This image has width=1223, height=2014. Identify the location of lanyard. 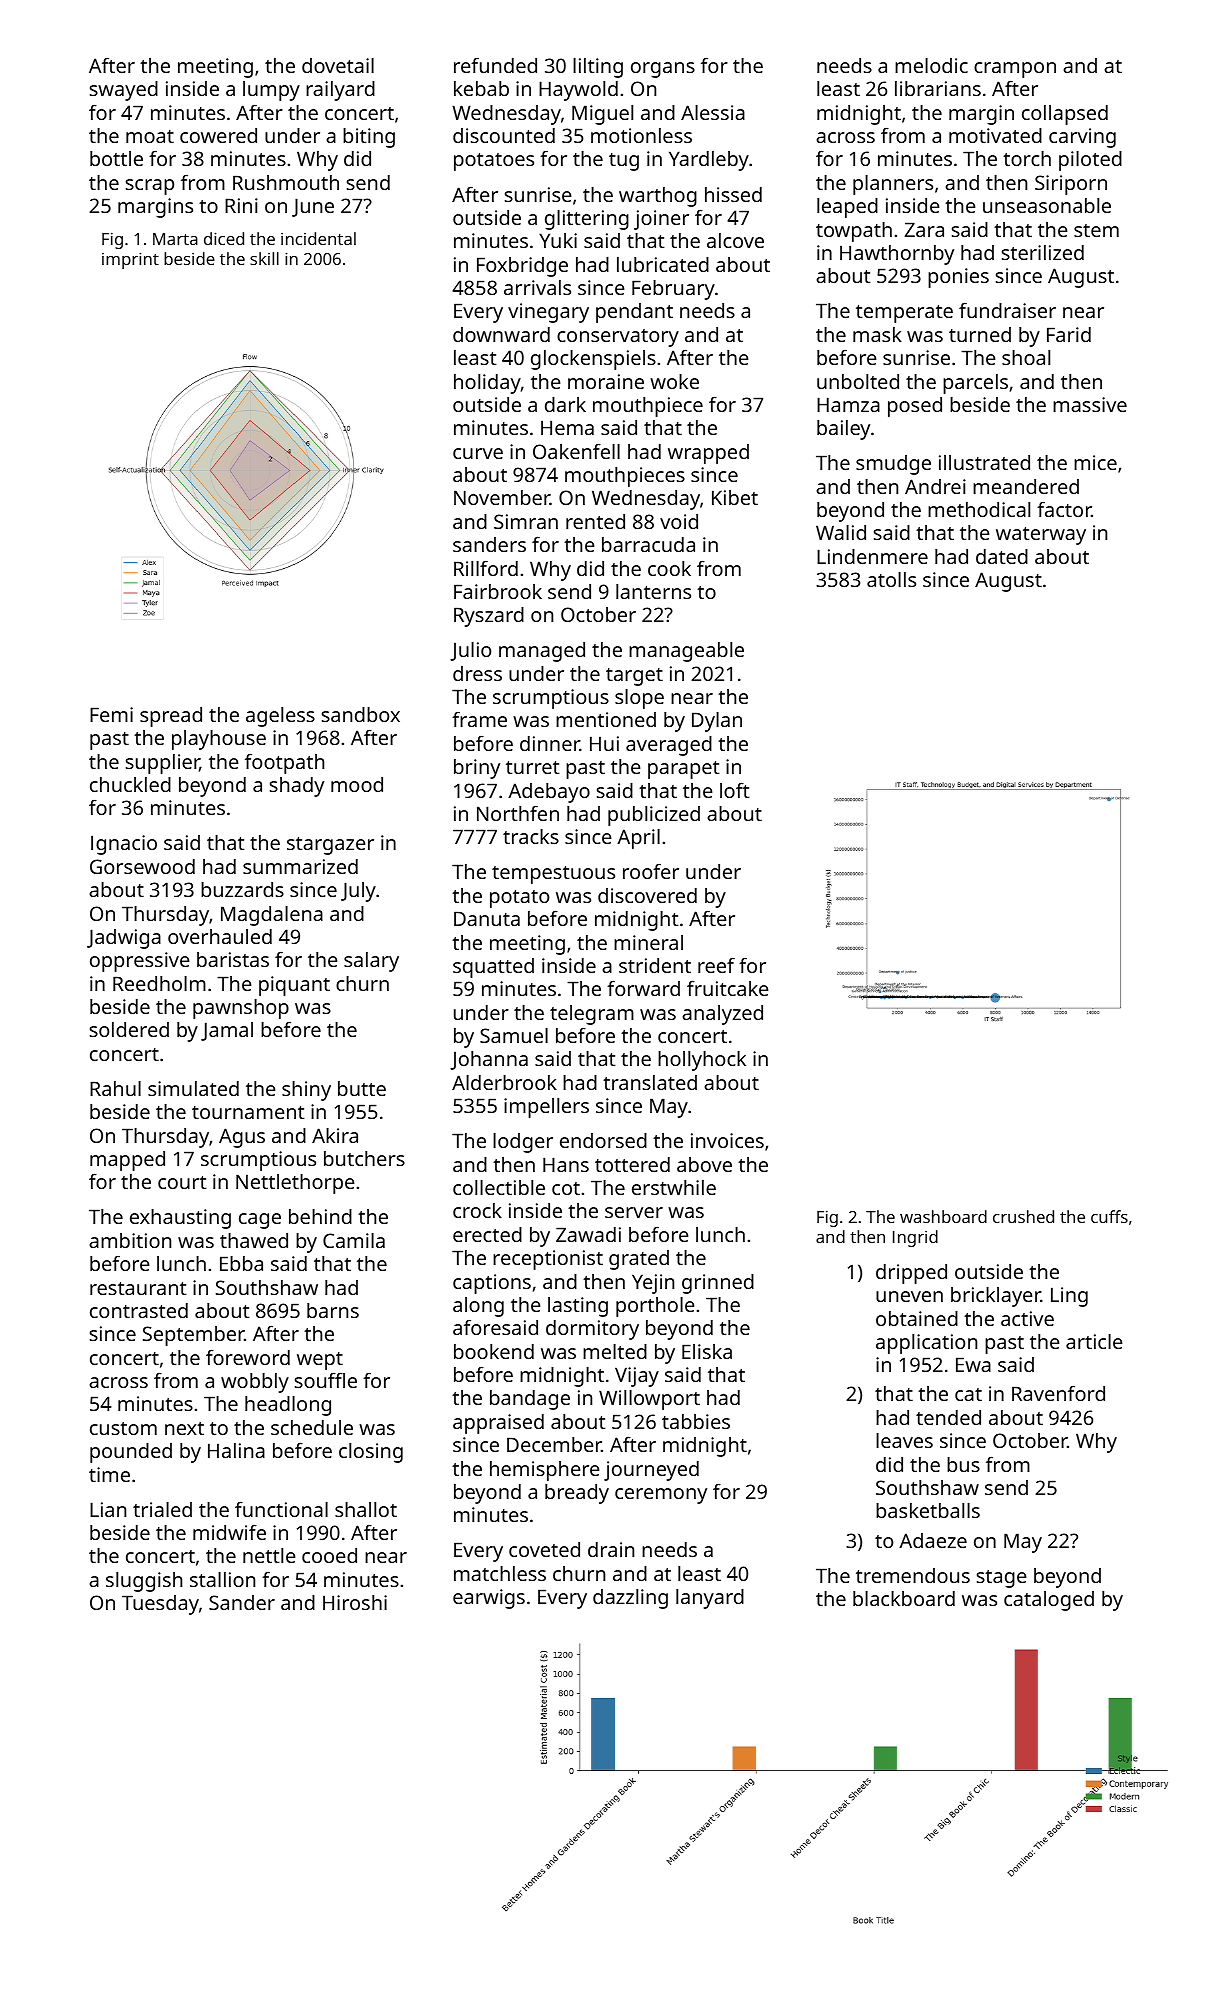
(710, 1599).
